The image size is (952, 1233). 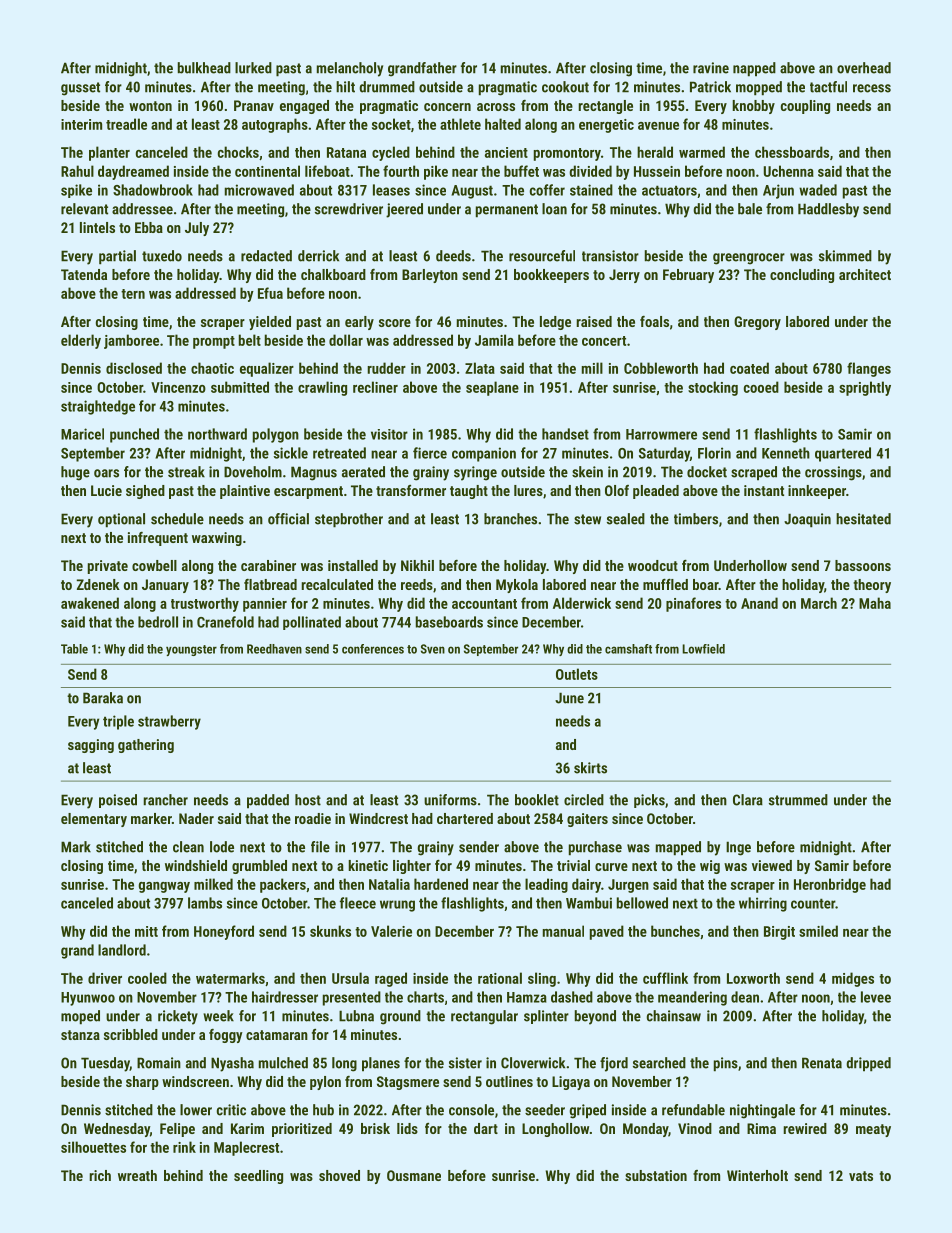 What do you see at coordinates (572, 997) in the screenshot?
I see `dashed` at bounding box center [572, 997].
